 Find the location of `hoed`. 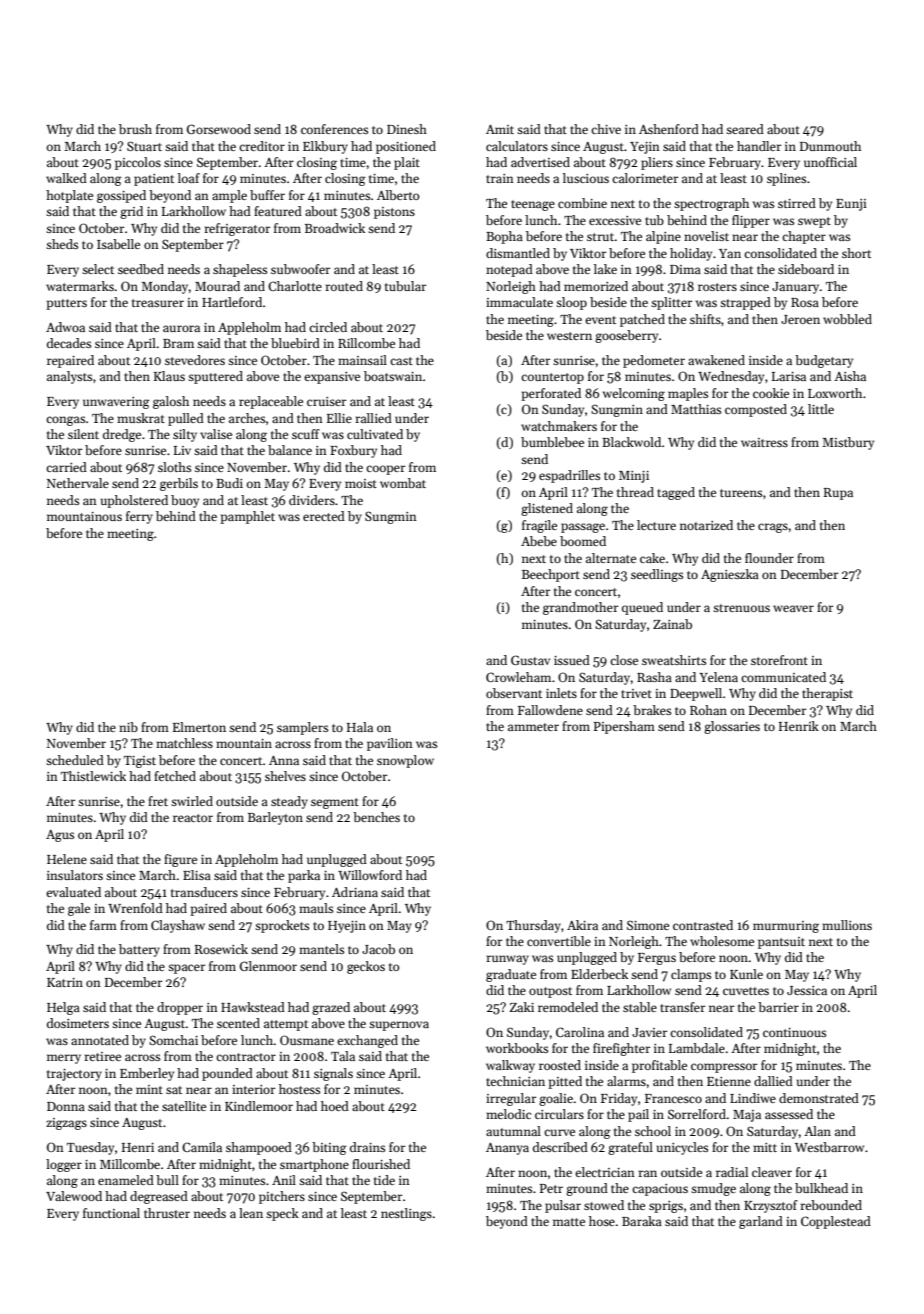

hoed is located at coordinates (335, 1106).
